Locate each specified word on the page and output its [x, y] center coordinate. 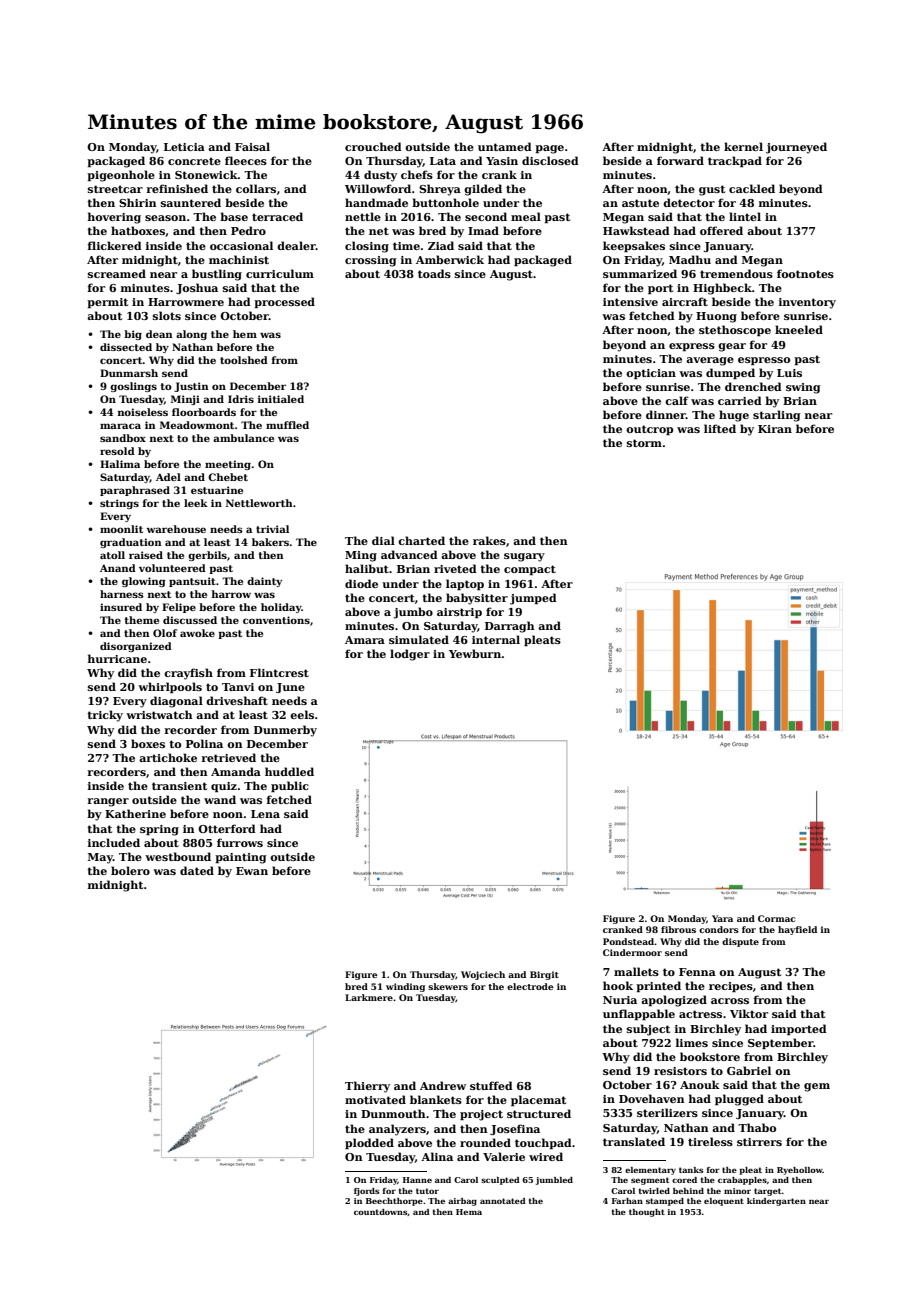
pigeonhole [121, 176]
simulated [419, 639]
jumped [533, 599]
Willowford [378, 188]
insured [121, 607]
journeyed [796, 148]
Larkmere [369, 997]
